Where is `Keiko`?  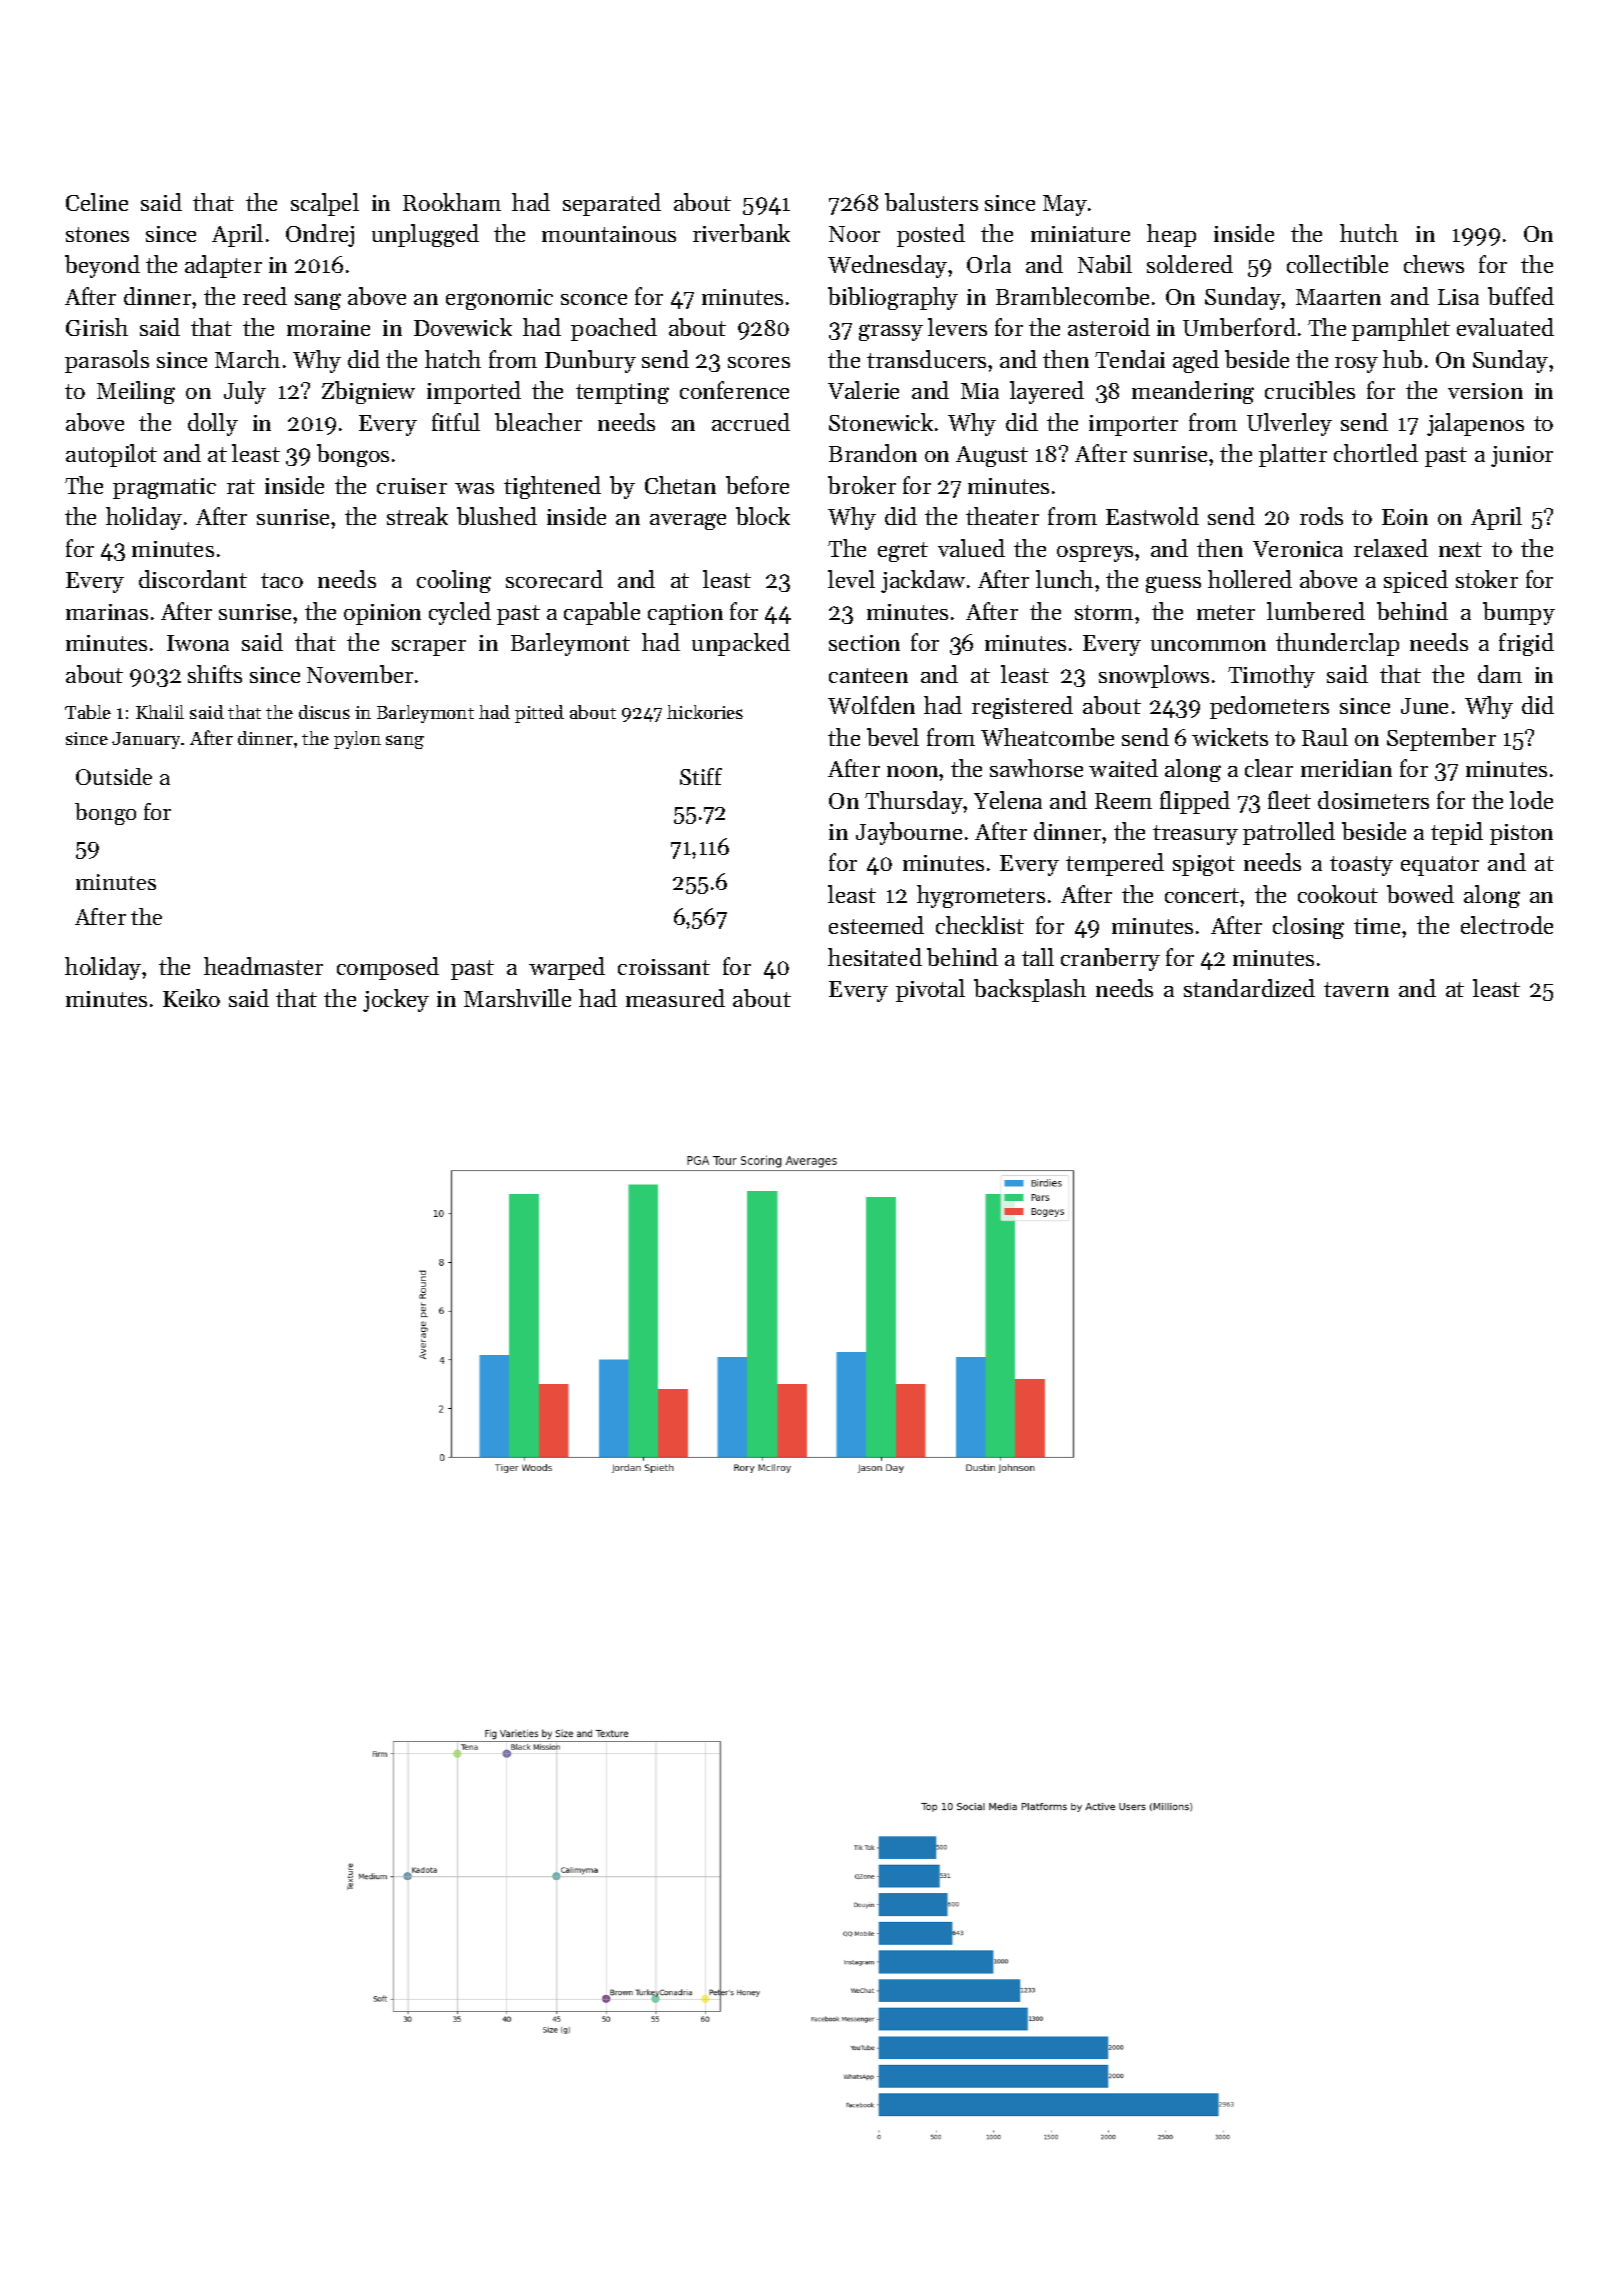 Keiko is located at coordinates (191, 998).
